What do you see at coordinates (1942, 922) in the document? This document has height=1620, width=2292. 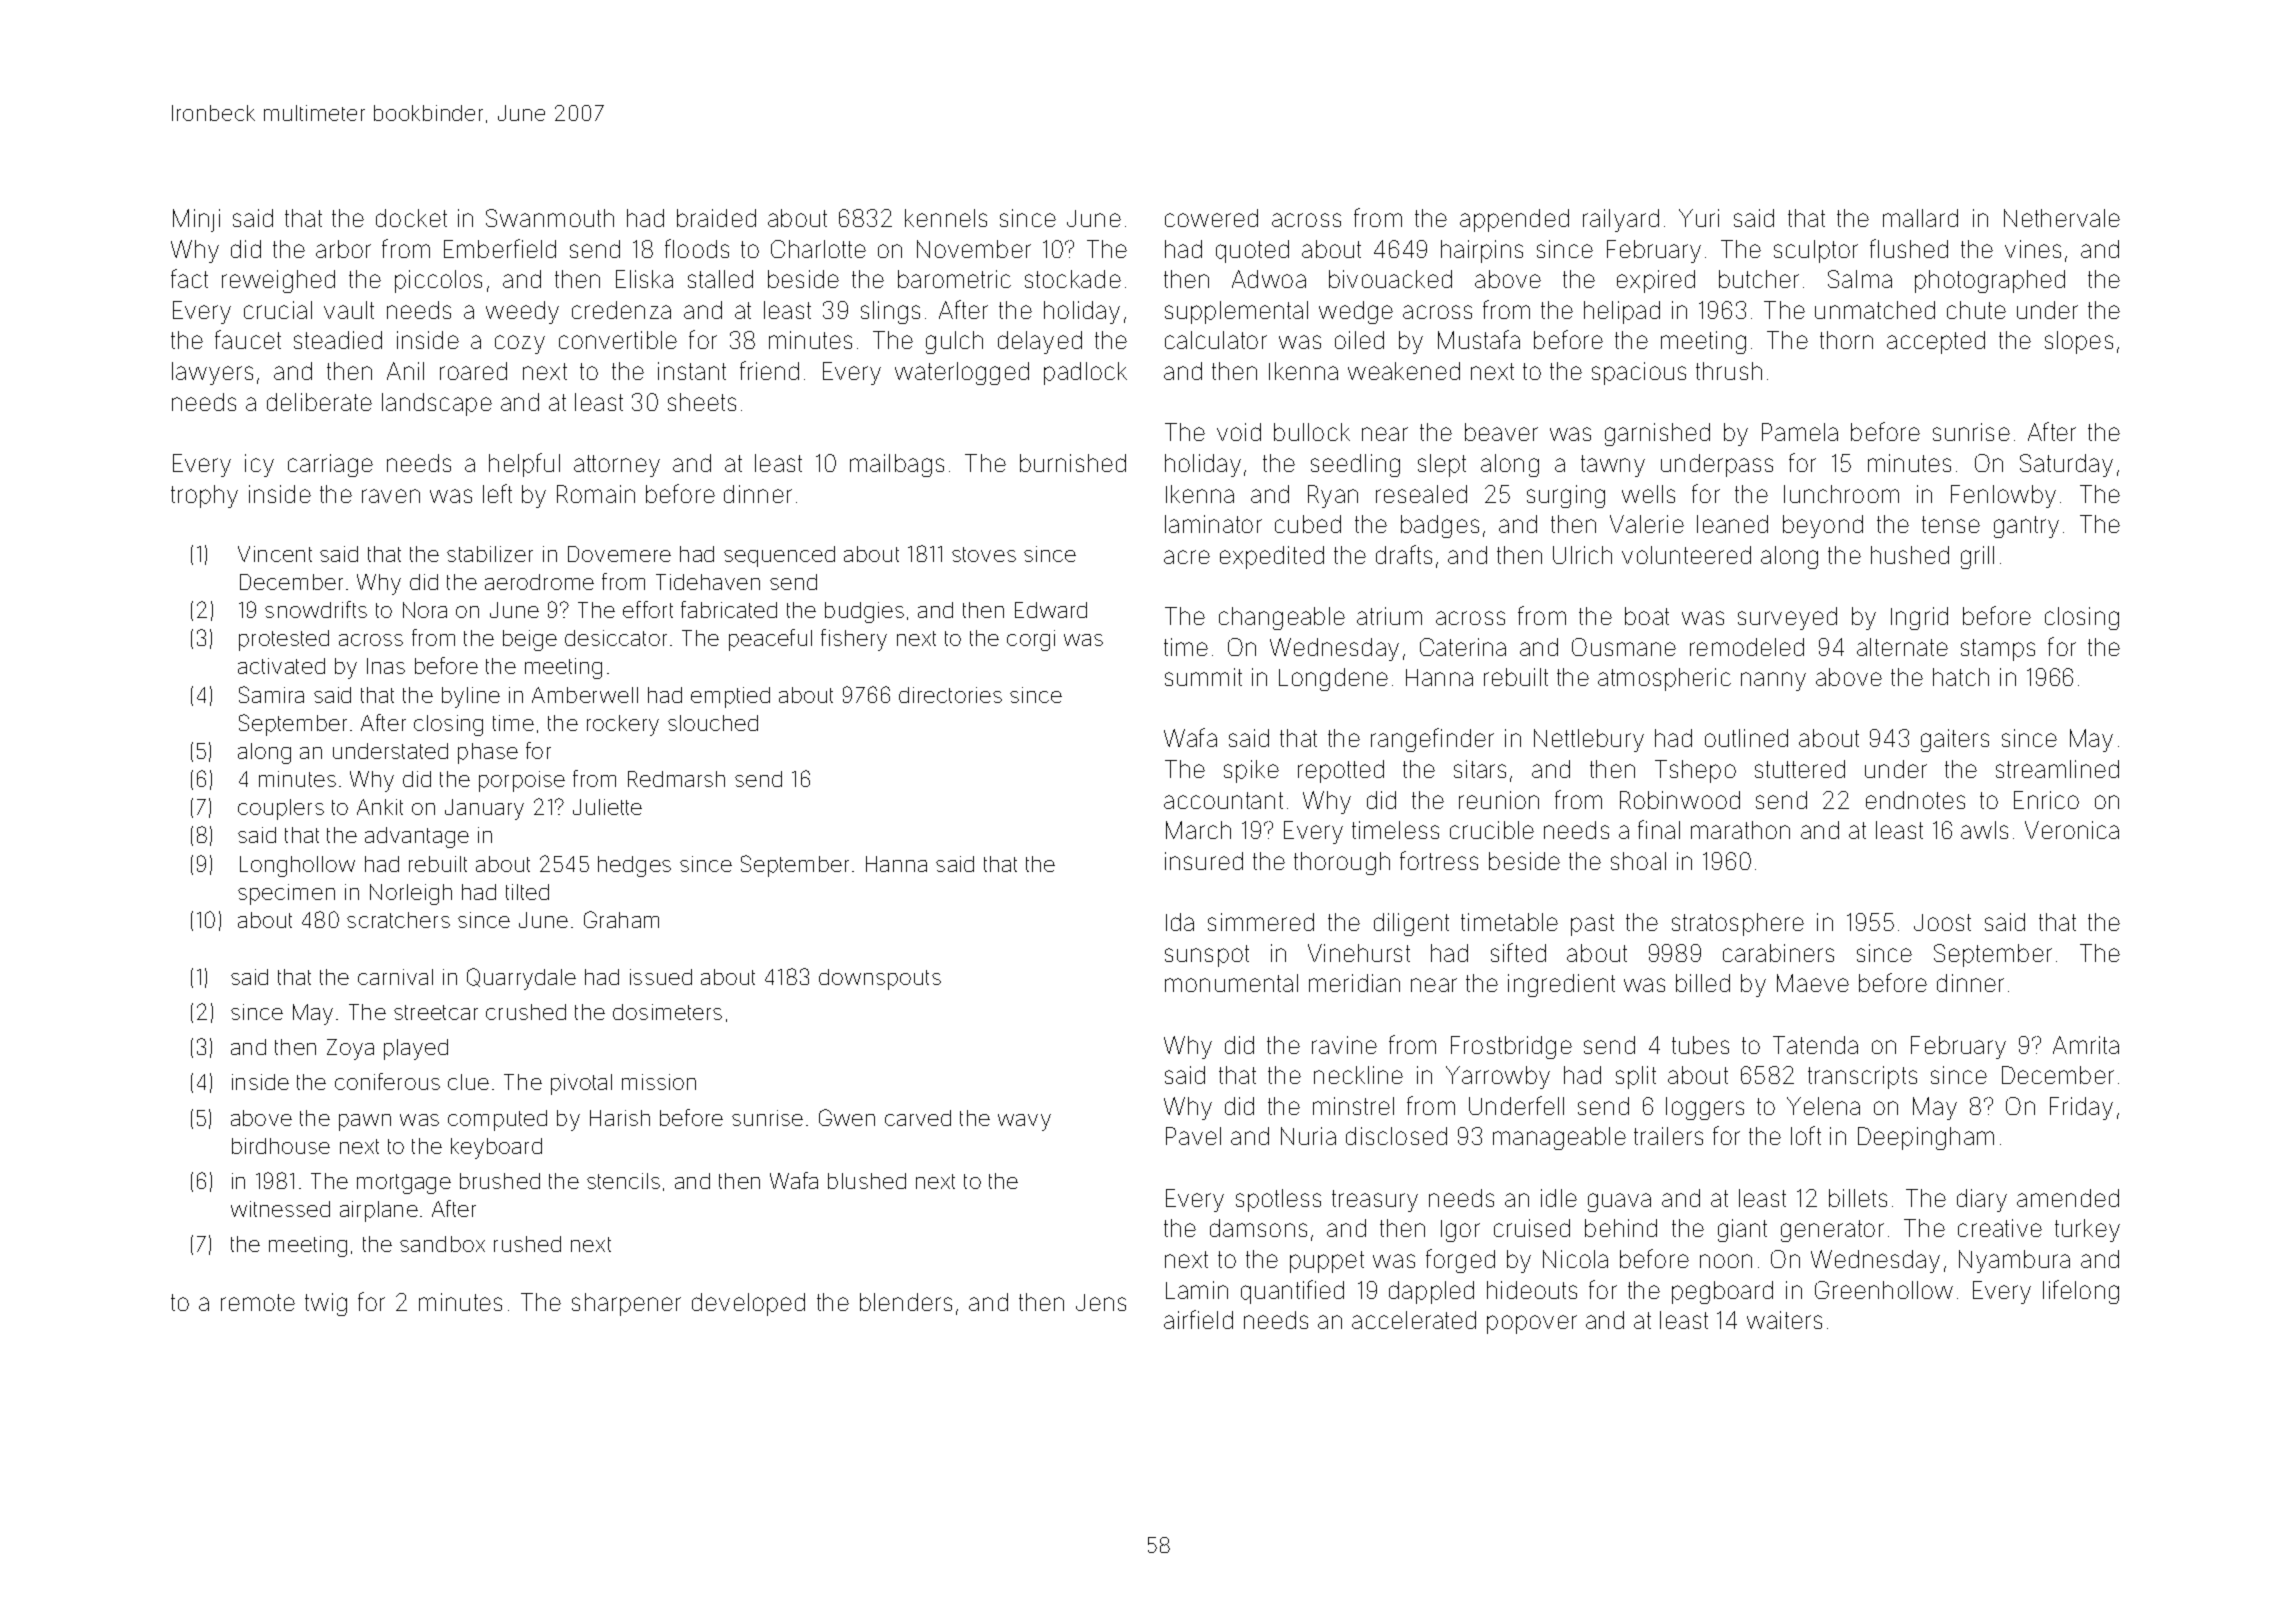 I see `Joost` at bounding box center [1942, 922].
